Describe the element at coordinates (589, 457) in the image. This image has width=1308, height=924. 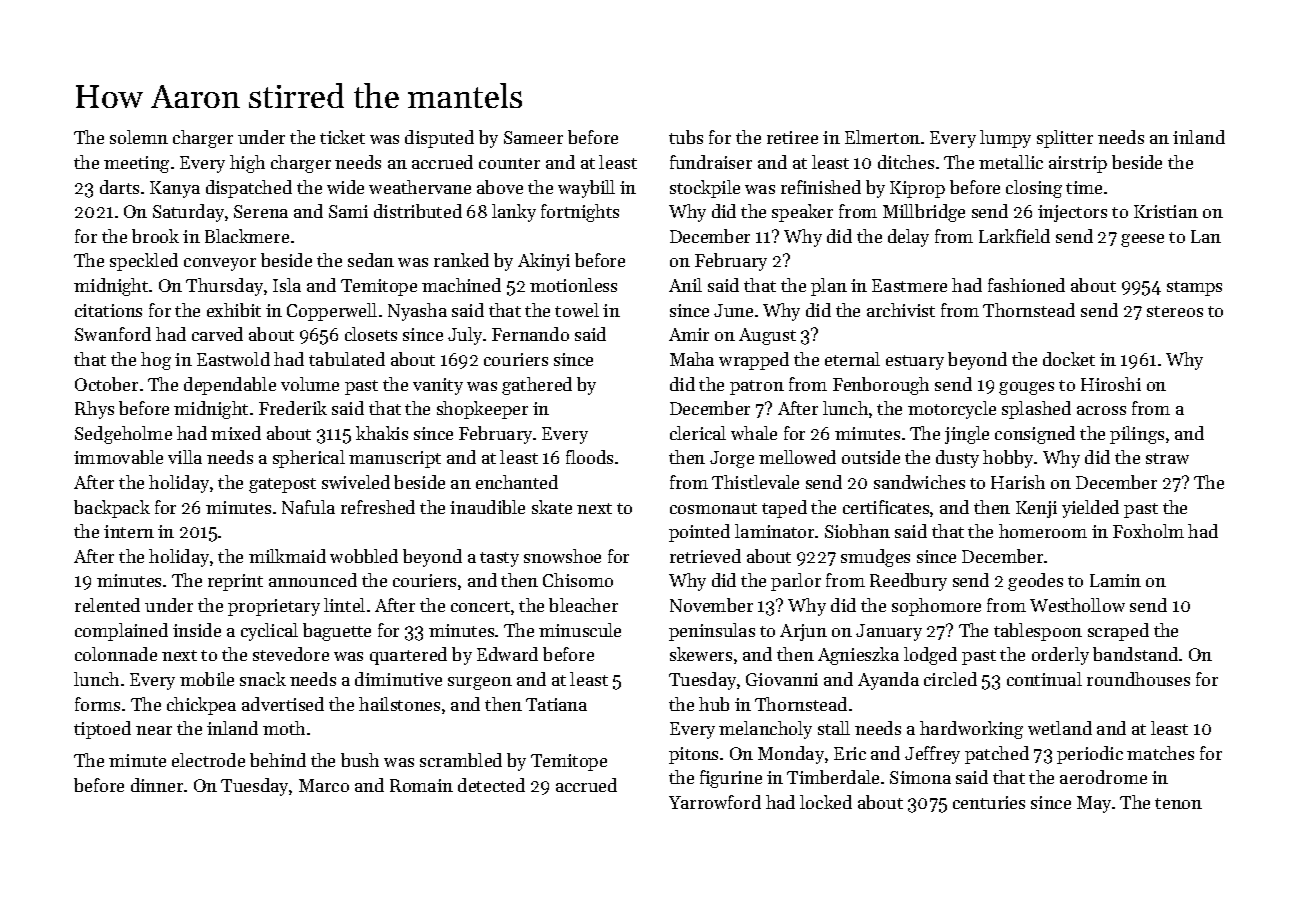
I see `floods` at that location.
